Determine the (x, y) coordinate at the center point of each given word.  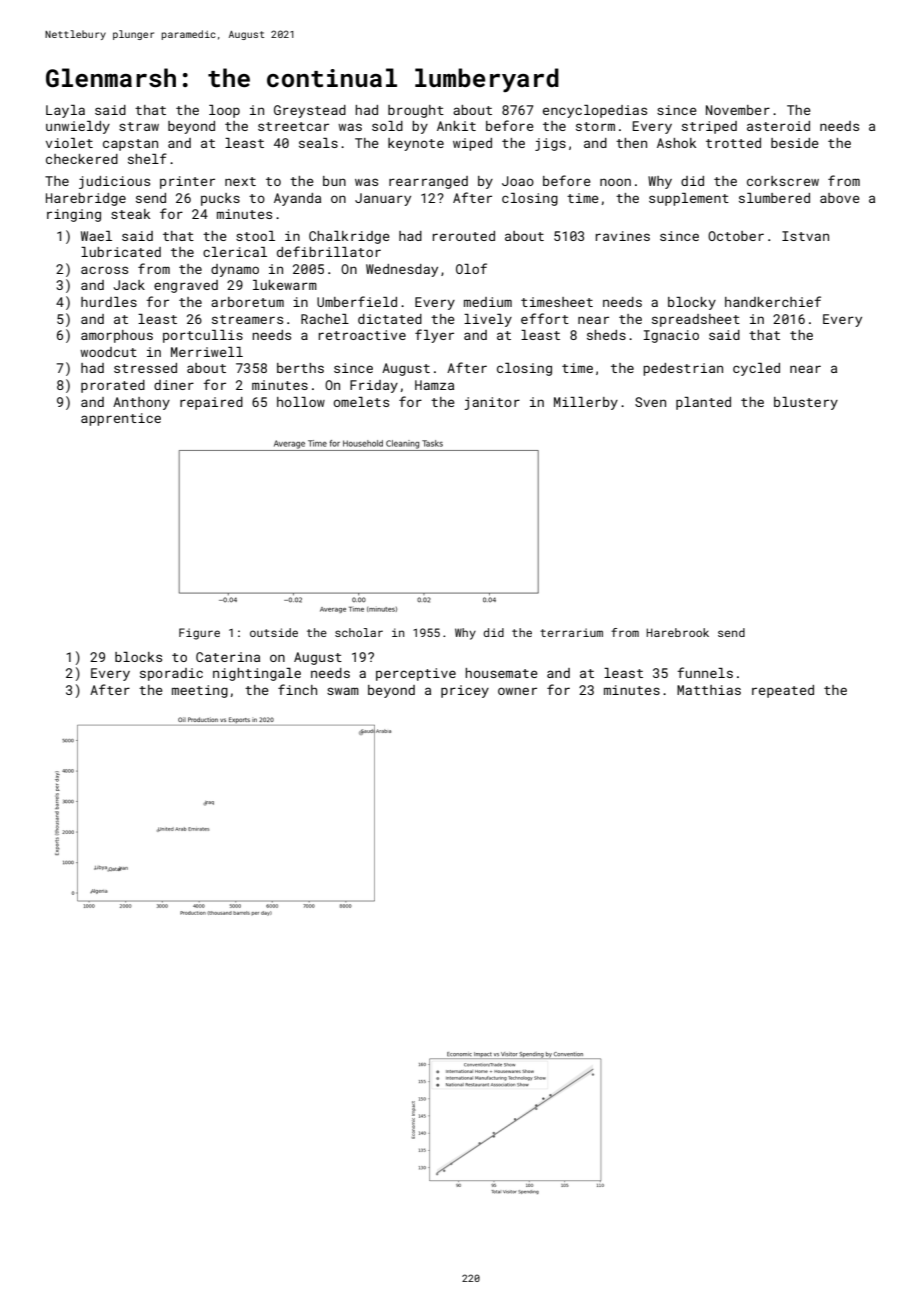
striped (709, 127)
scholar (359, 632)
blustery (806, 403)
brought (416, 111)
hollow (301, 402)
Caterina (228, 657)
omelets (361, 402)
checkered (82, 159)
